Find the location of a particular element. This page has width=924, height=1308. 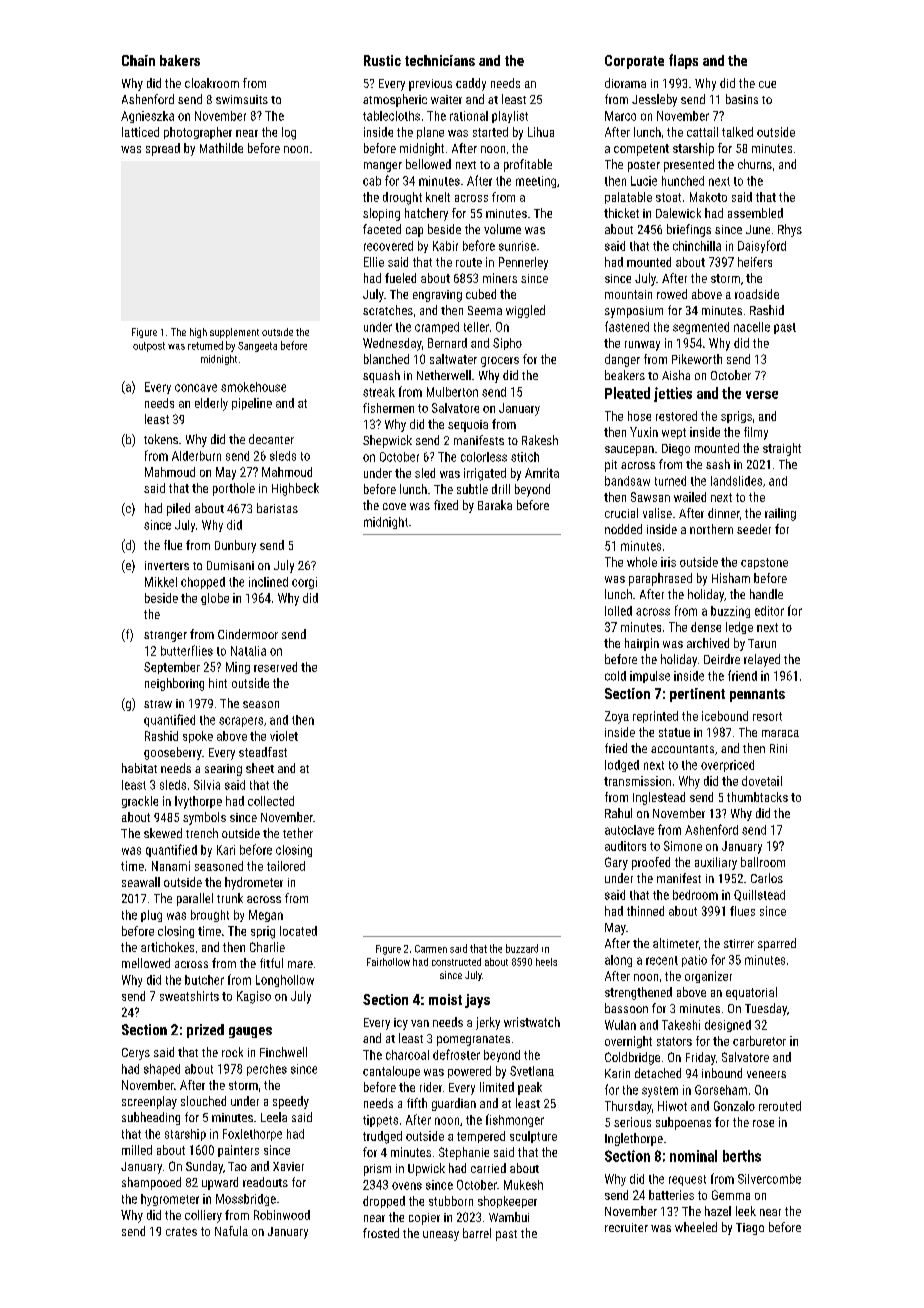

Hisham is located at coordinates (731, 578).
